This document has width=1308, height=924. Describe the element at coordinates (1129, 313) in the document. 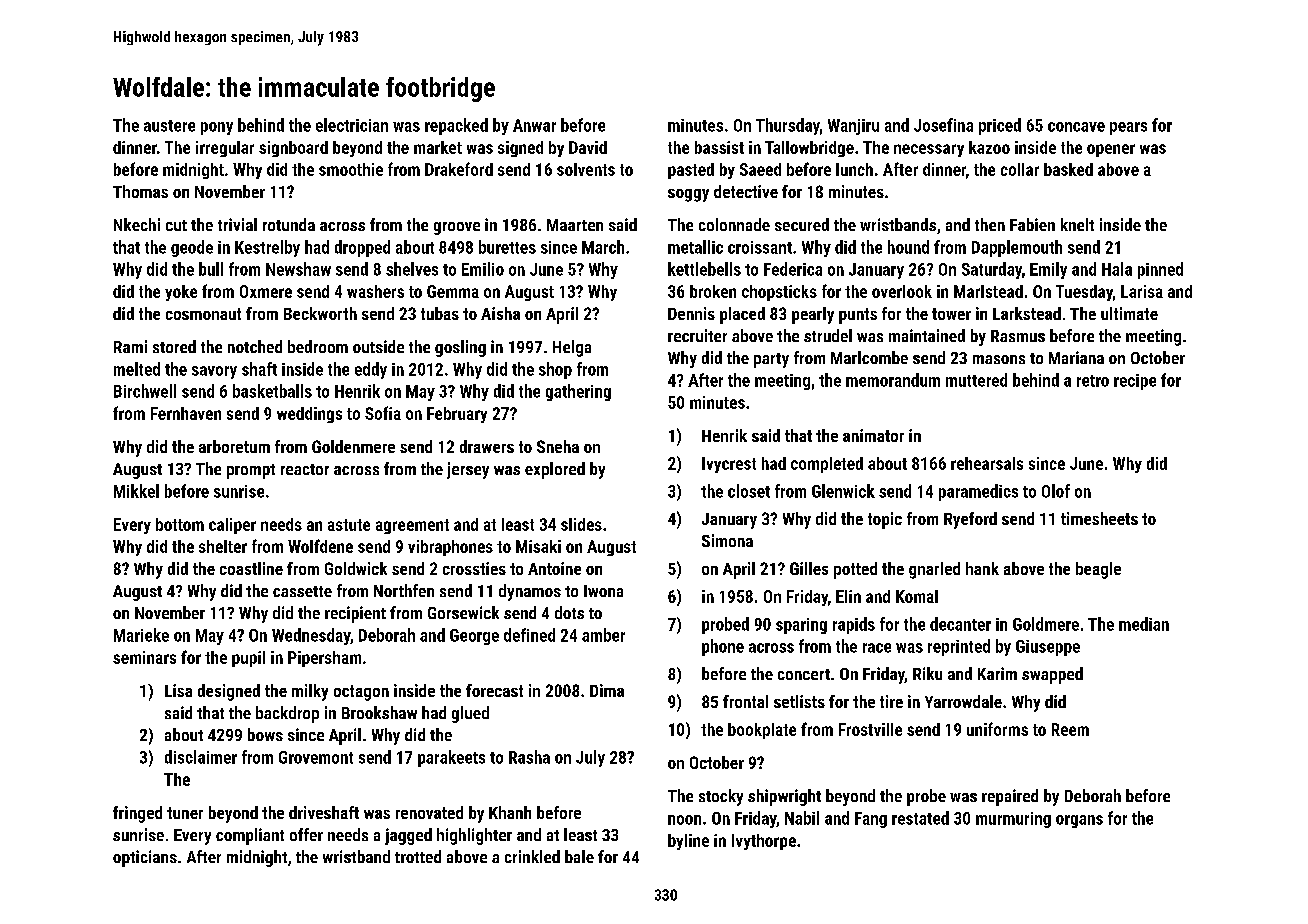

I see `ultimate` at that location.
